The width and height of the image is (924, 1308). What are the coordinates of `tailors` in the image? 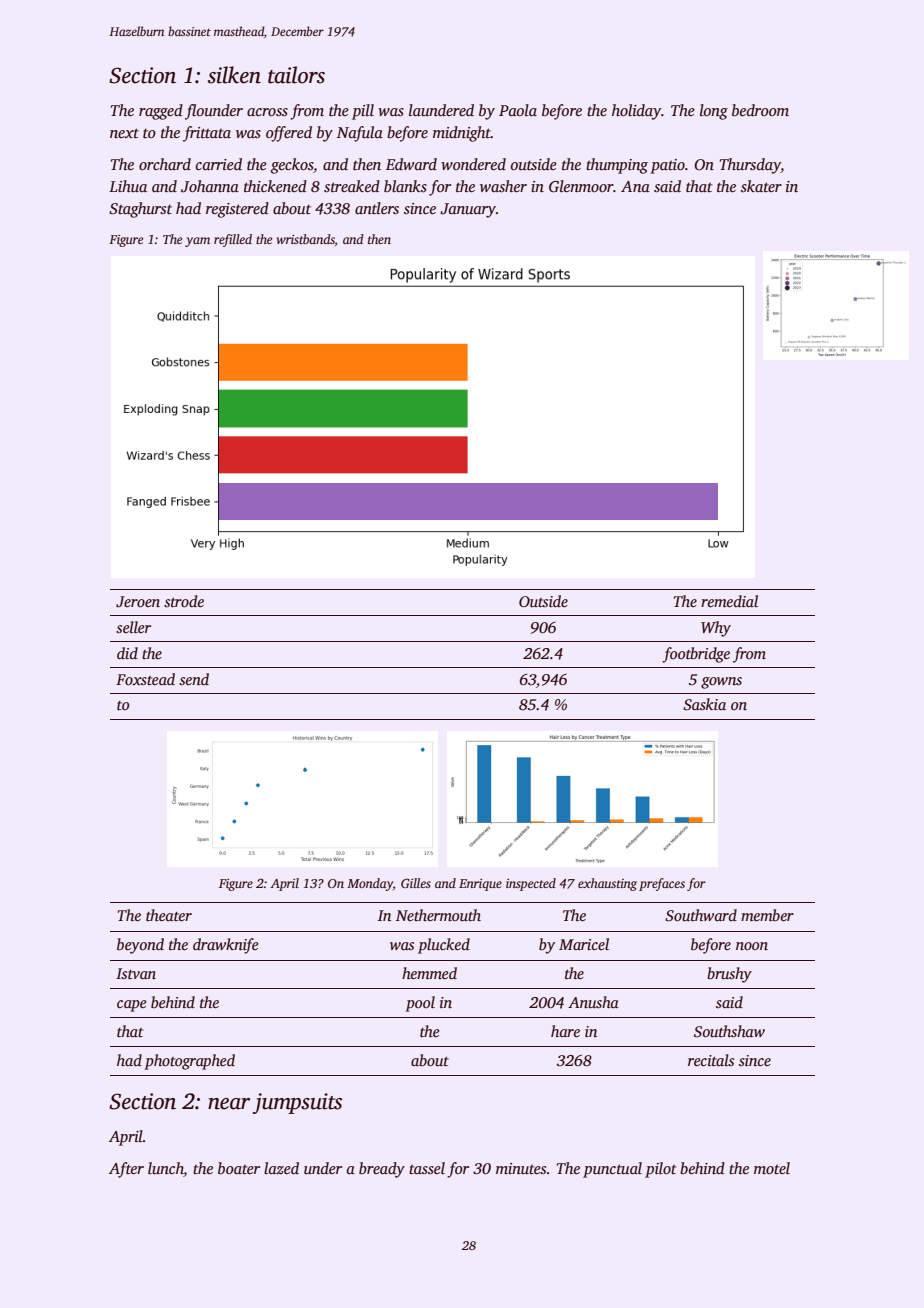 It's located at (296, 75).
